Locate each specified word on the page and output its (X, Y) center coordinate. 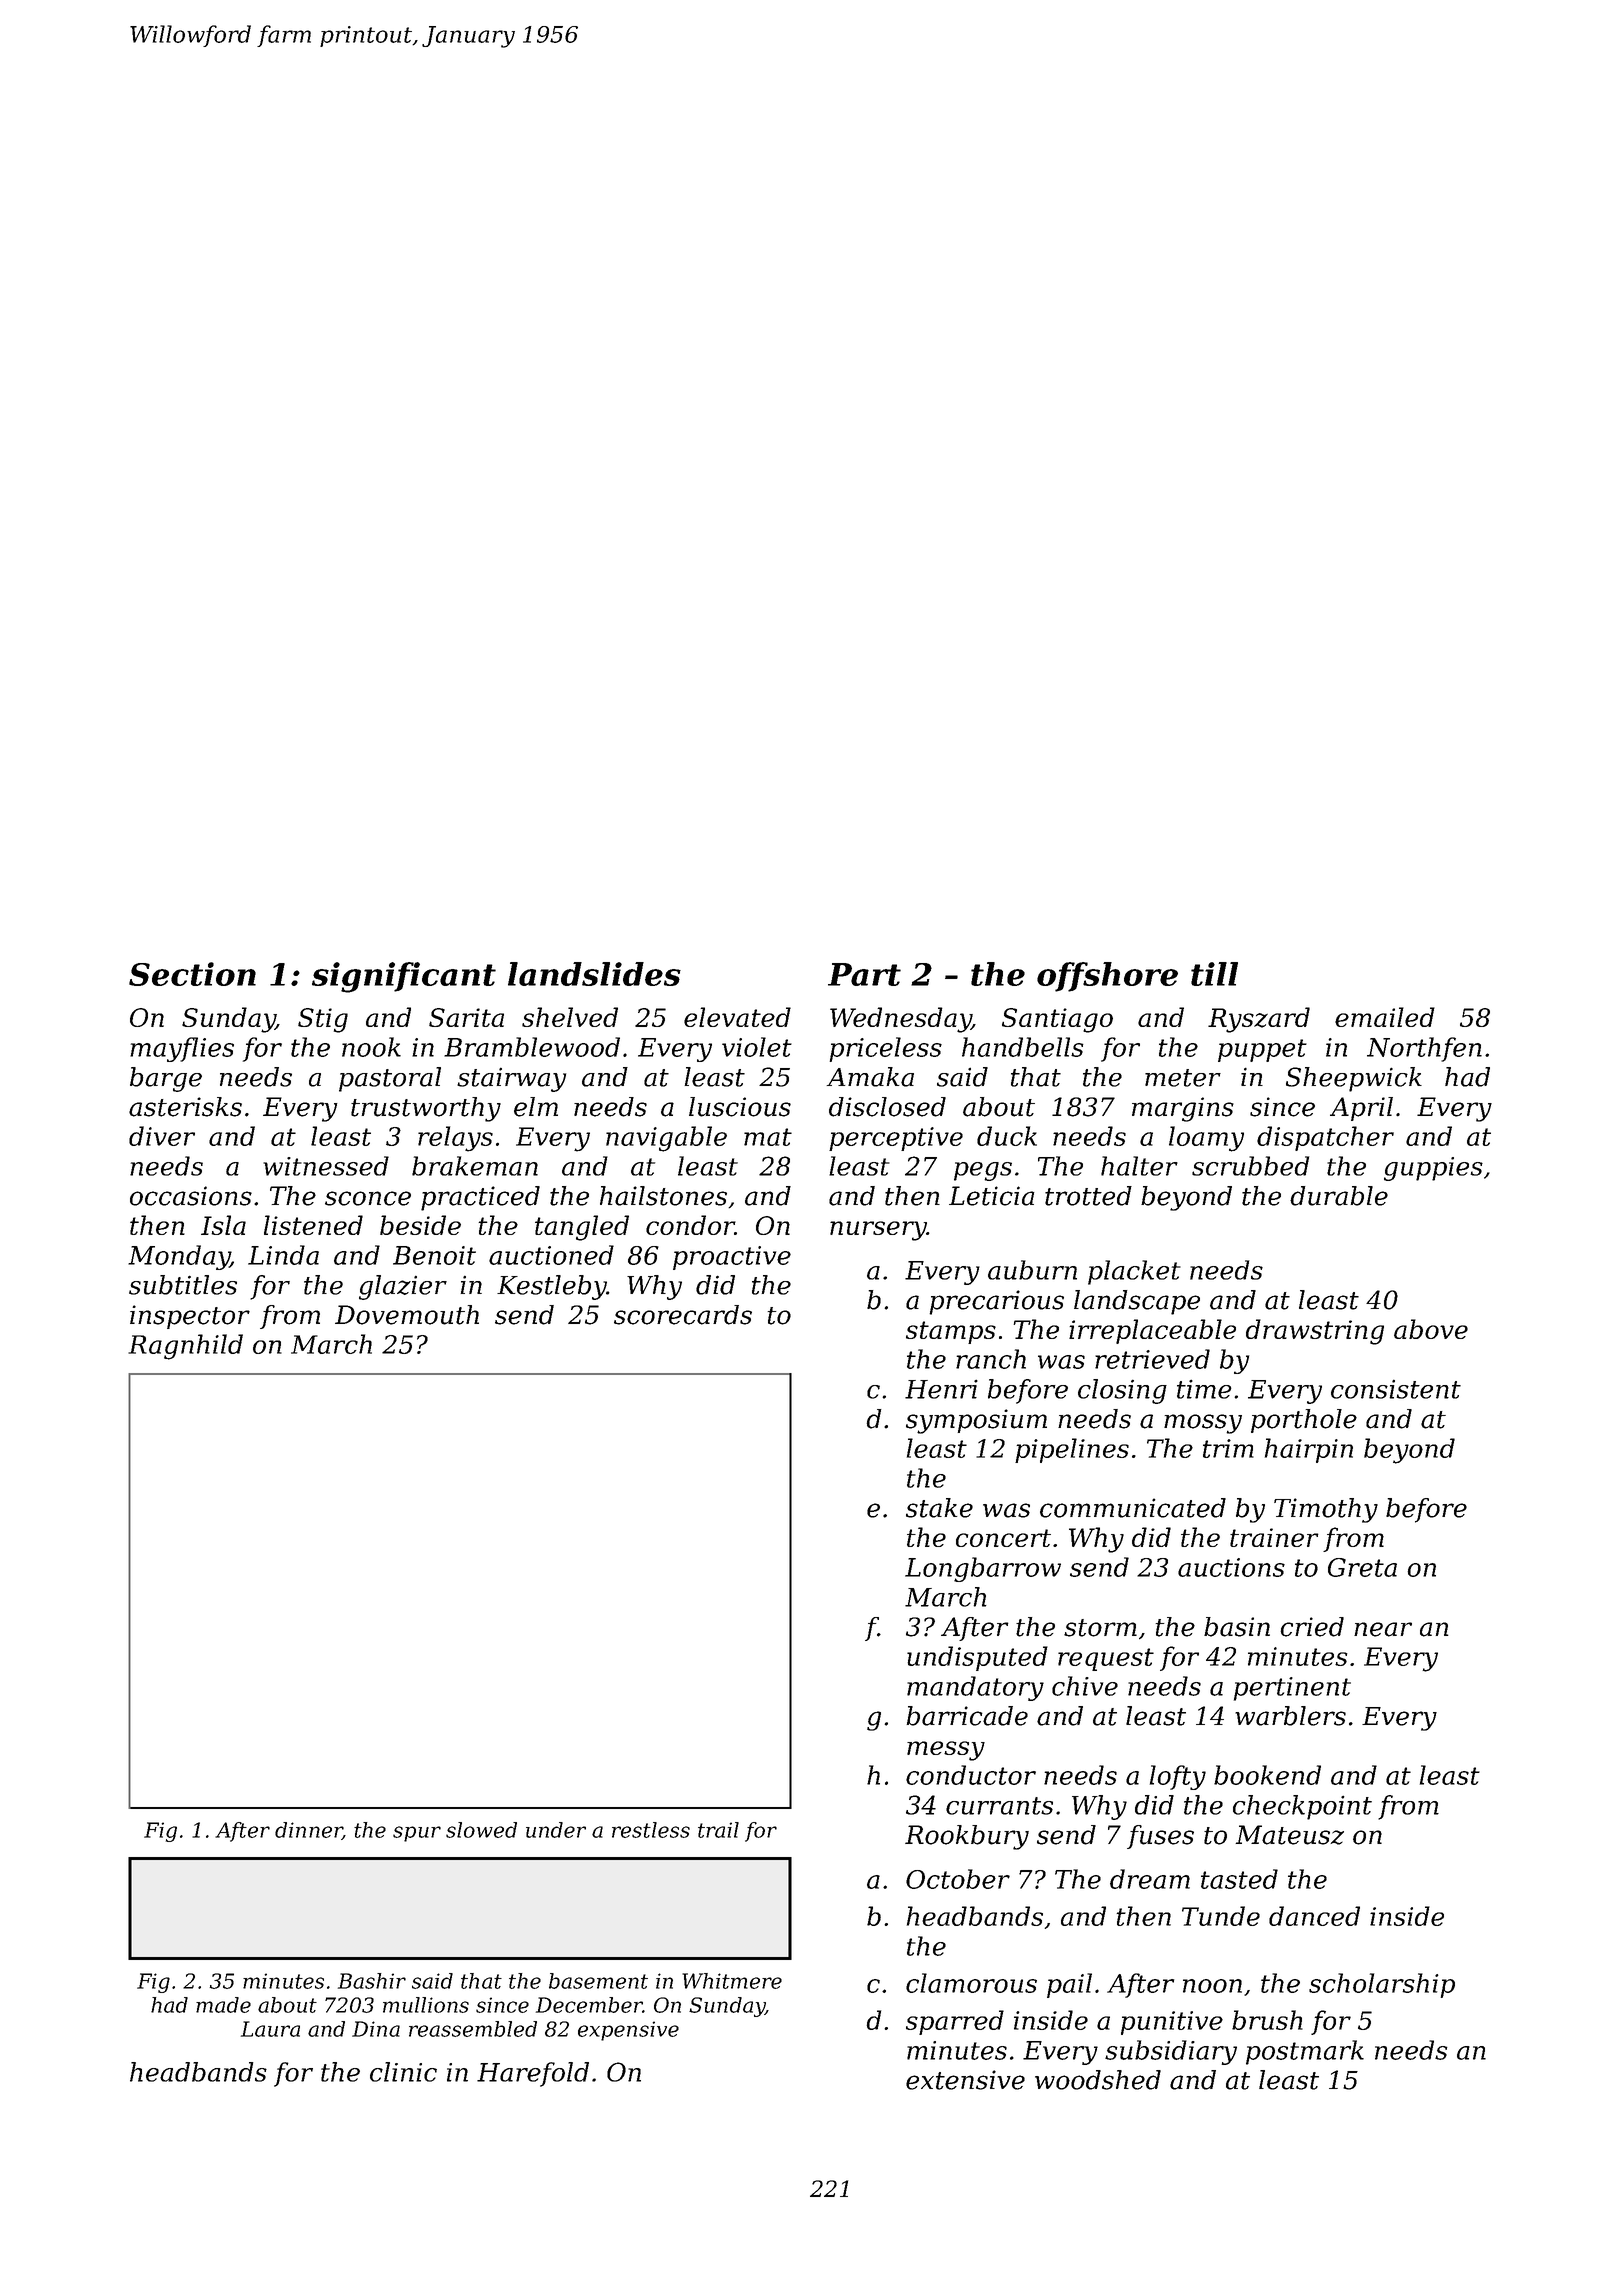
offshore (1107, 977)
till (1214, 974)
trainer (1274, 1537)
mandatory (975, 1688)
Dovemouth (407, 1315)
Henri (941, 1389)
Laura (270, 2029)
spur (417, 1834)
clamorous (971, 1983)
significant (404, 977)
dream (1150, 1879)
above (1431, 1329)
